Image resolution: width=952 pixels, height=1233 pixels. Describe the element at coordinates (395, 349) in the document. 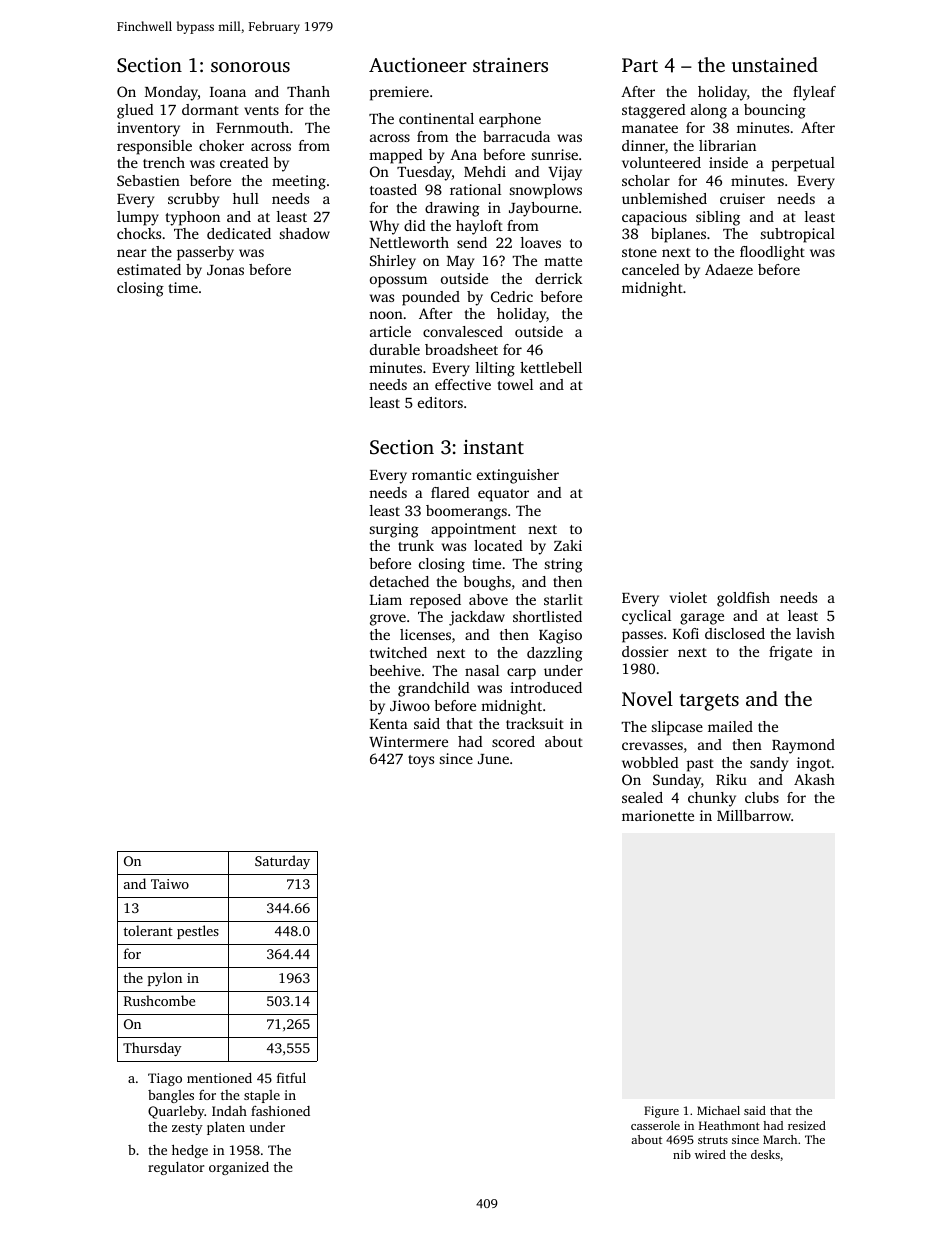

I see `durable` at that location.
